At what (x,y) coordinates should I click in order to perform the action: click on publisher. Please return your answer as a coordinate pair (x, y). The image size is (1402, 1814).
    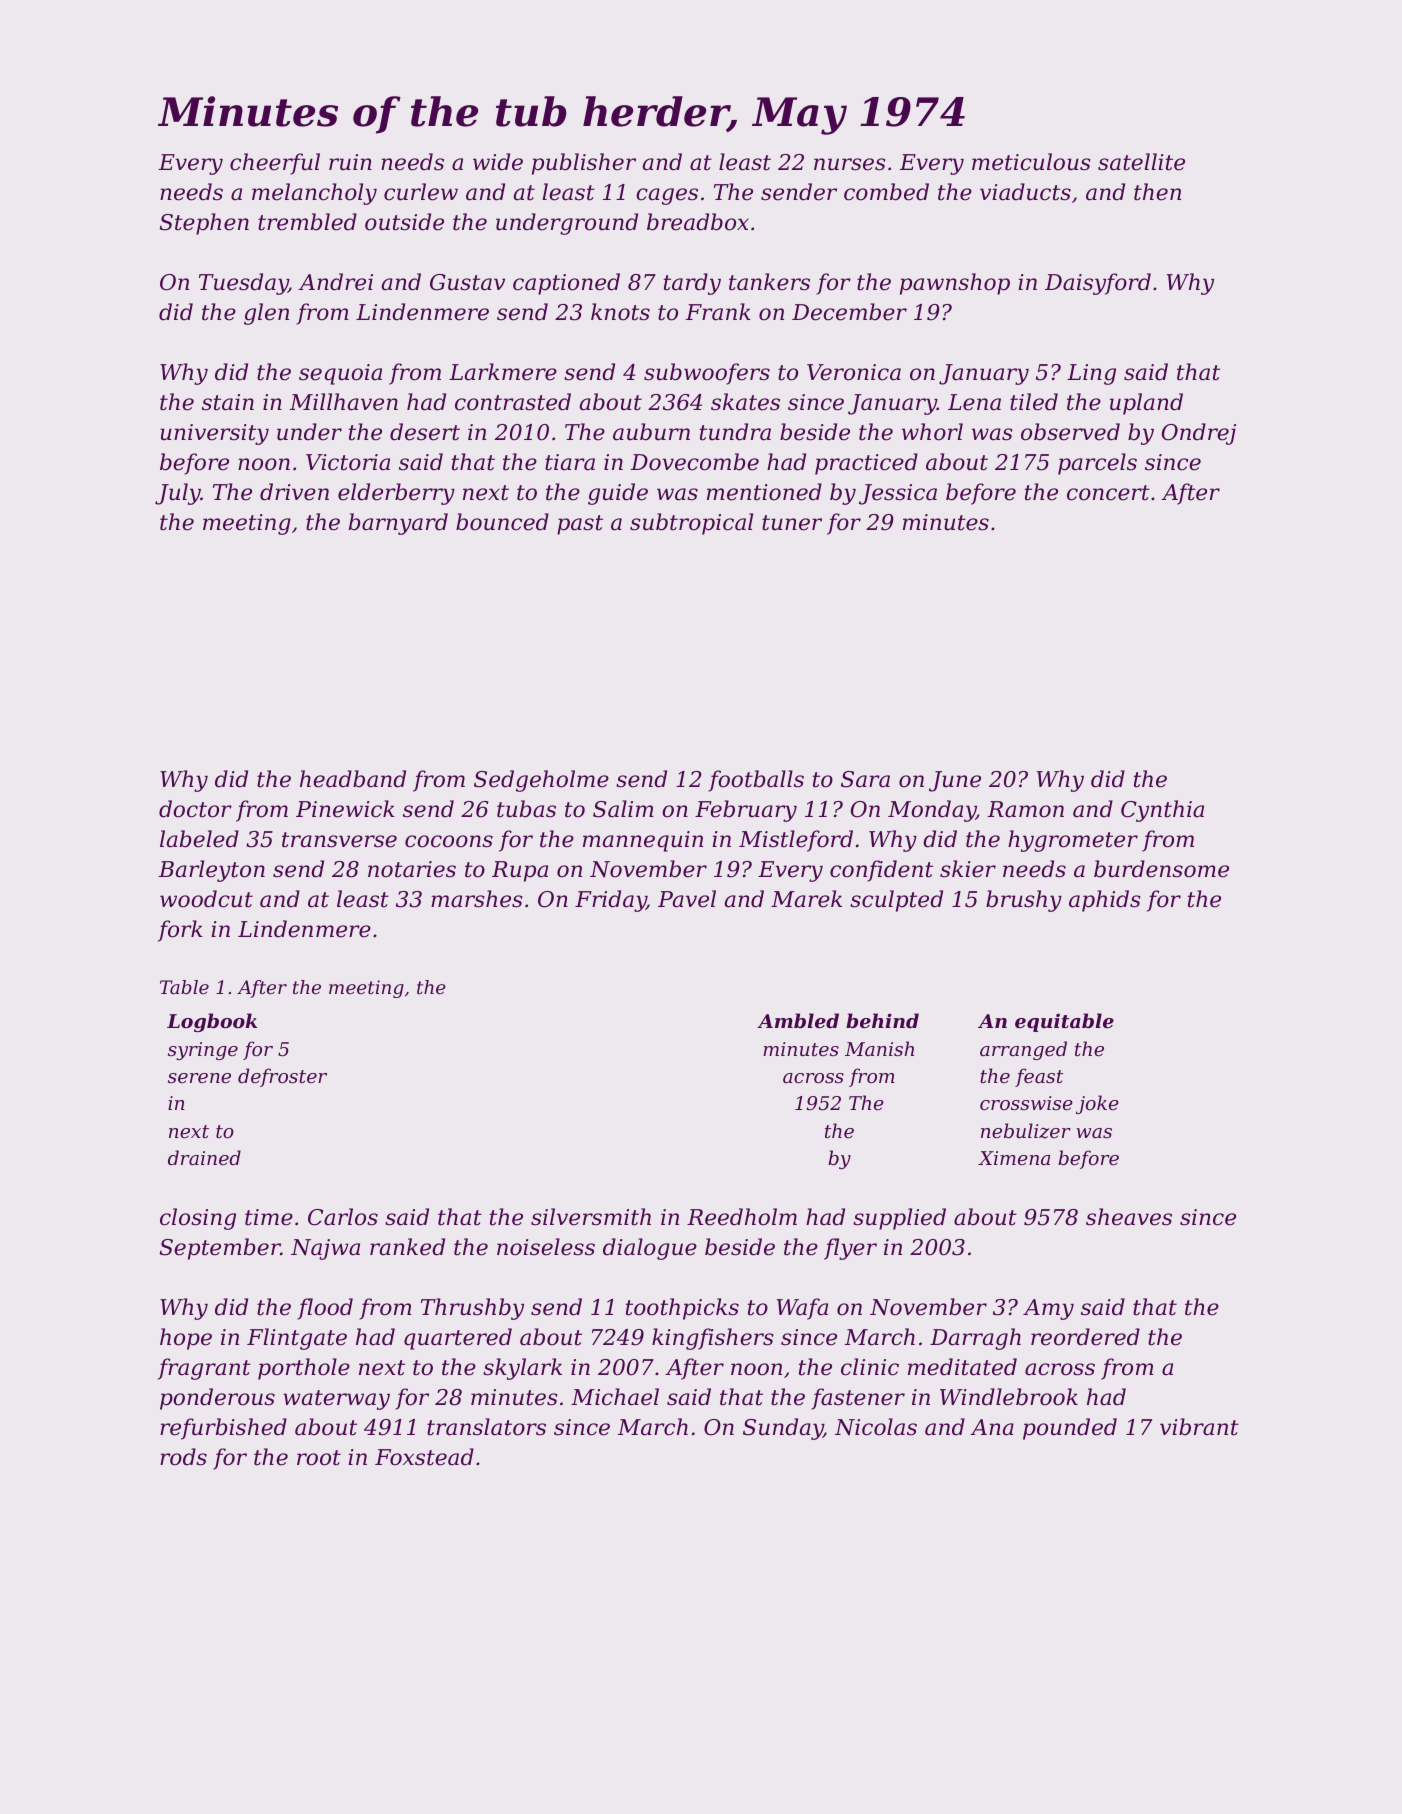
    Looking at the image, I should click on (584, 164).
